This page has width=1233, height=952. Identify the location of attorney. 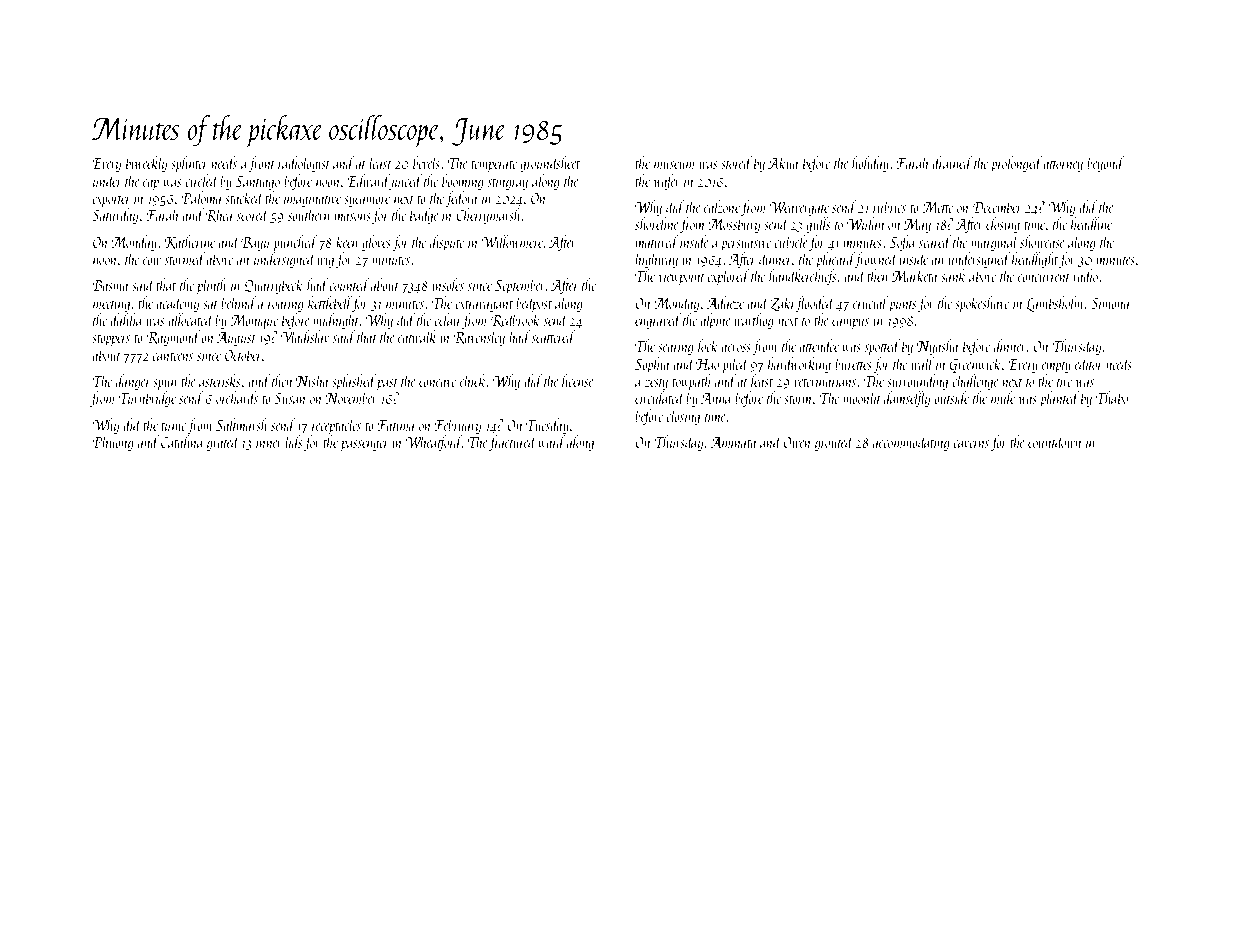
(1063, 166).
